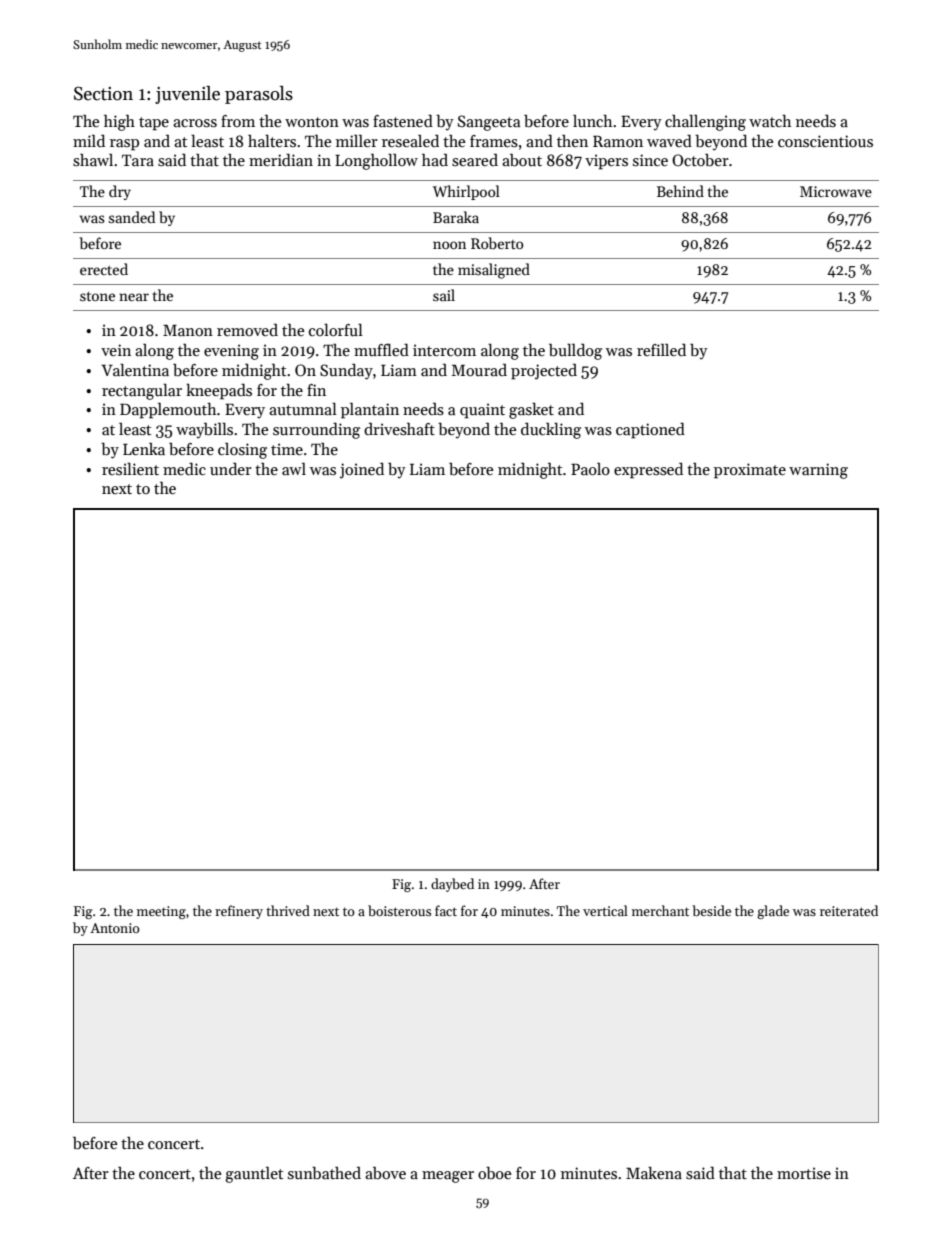 Image resolution: width=952 pixels, height=1233 pixels. I want to click on joined, so click(362, 470).
